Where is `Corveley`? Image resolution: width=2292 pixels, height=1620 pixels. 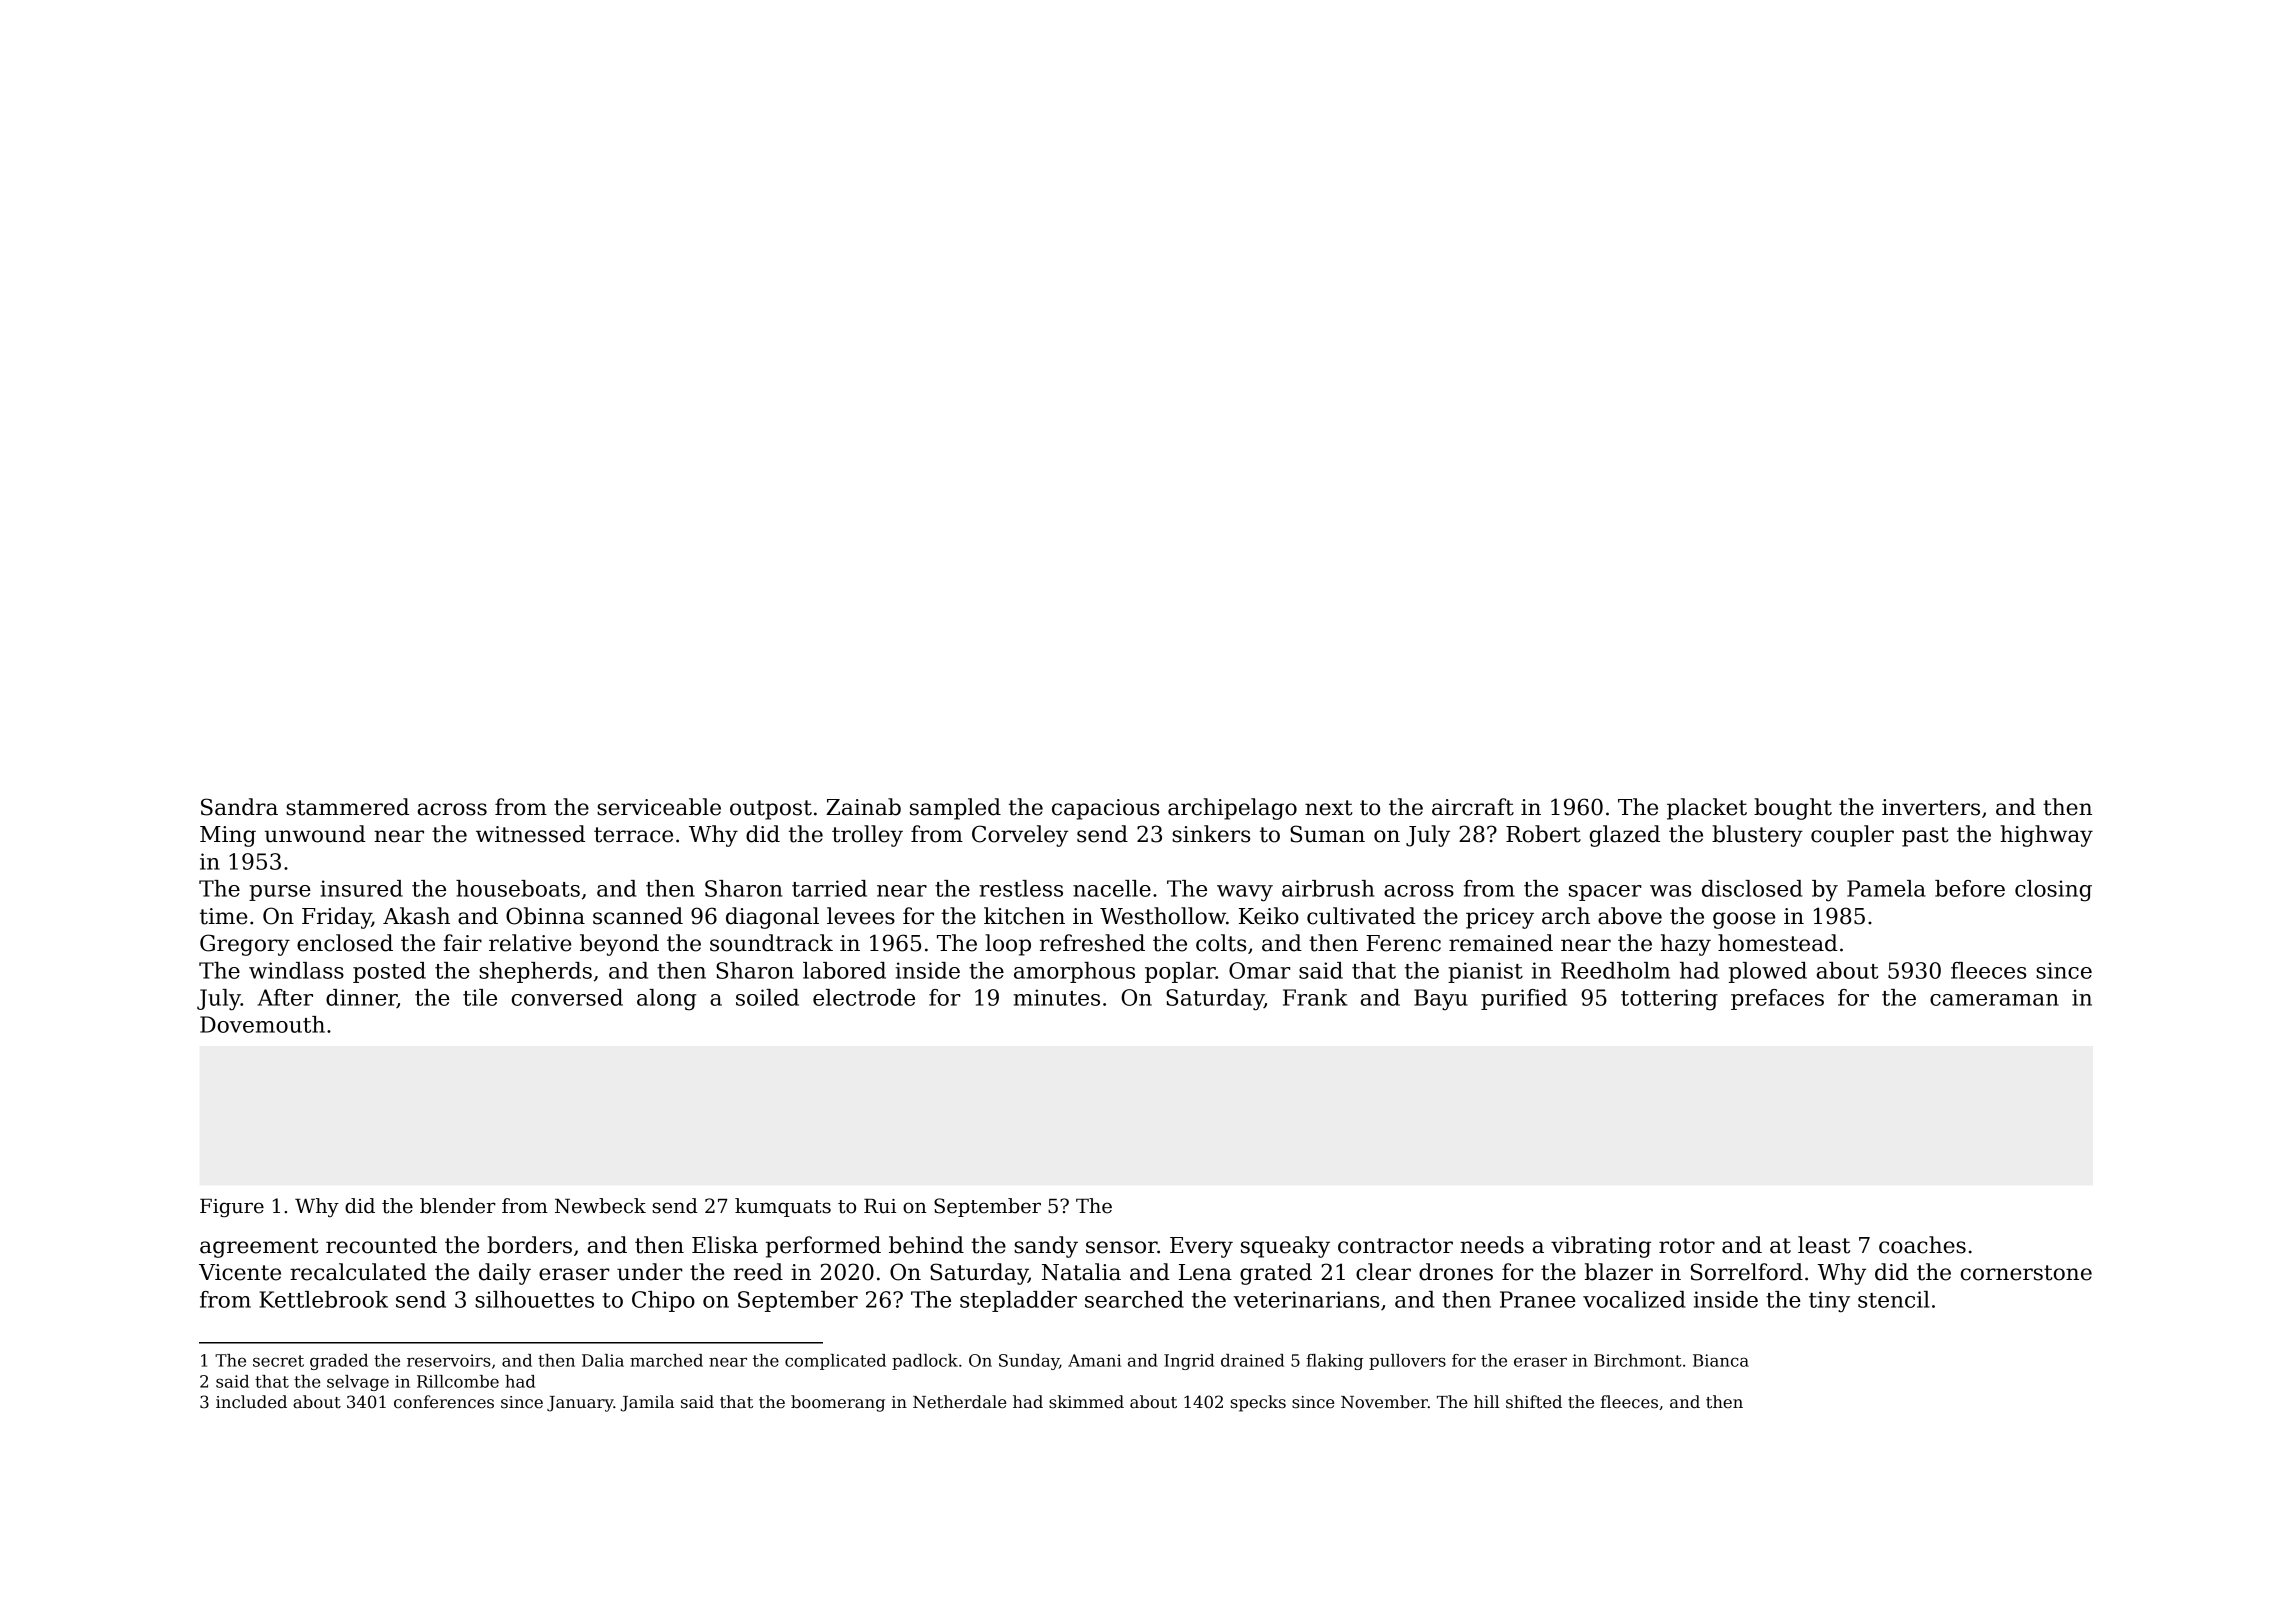
Corveley is located at coordinates (1020, 836).
